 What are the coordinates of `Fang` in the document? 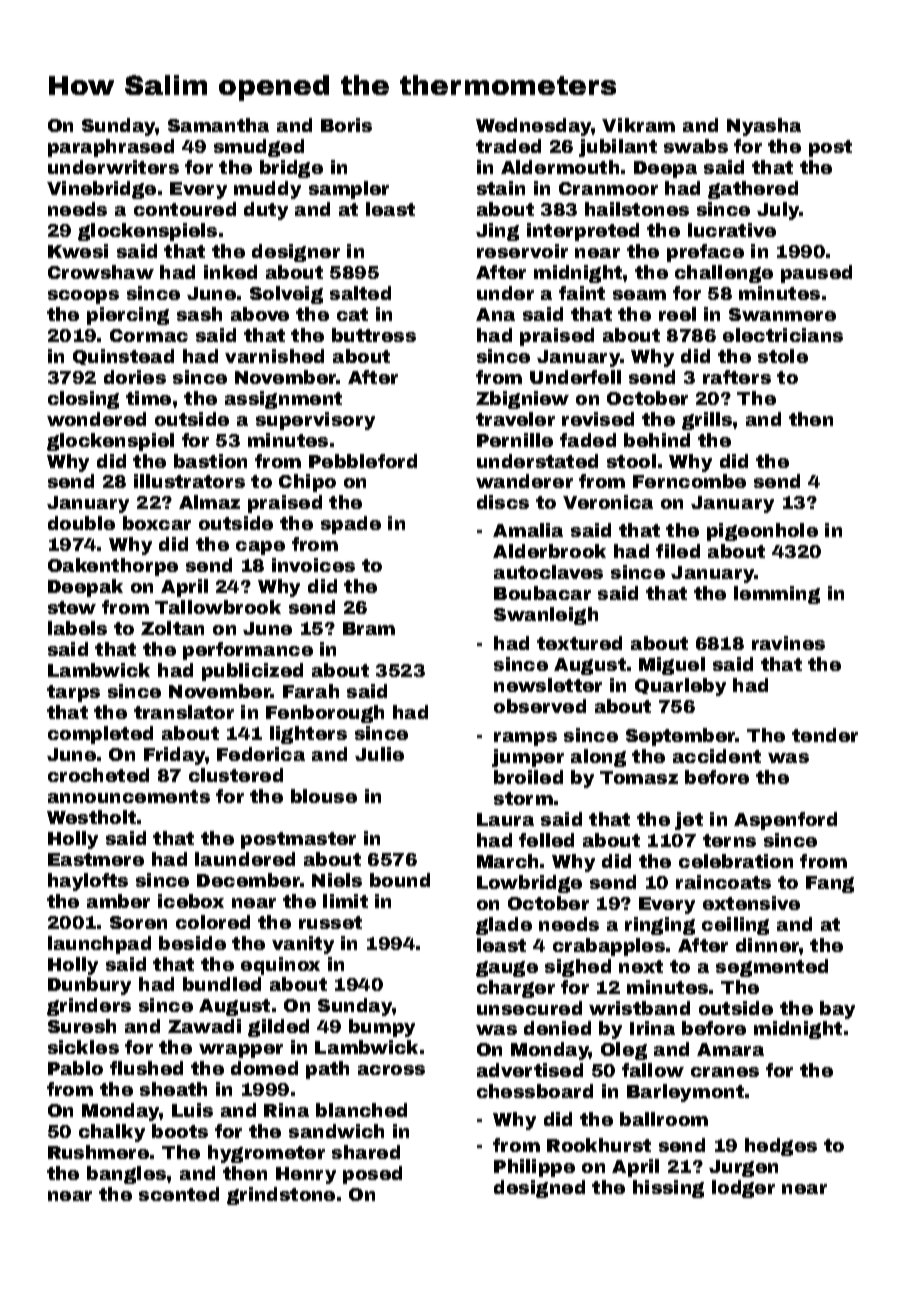 It's located at (830, 884).
